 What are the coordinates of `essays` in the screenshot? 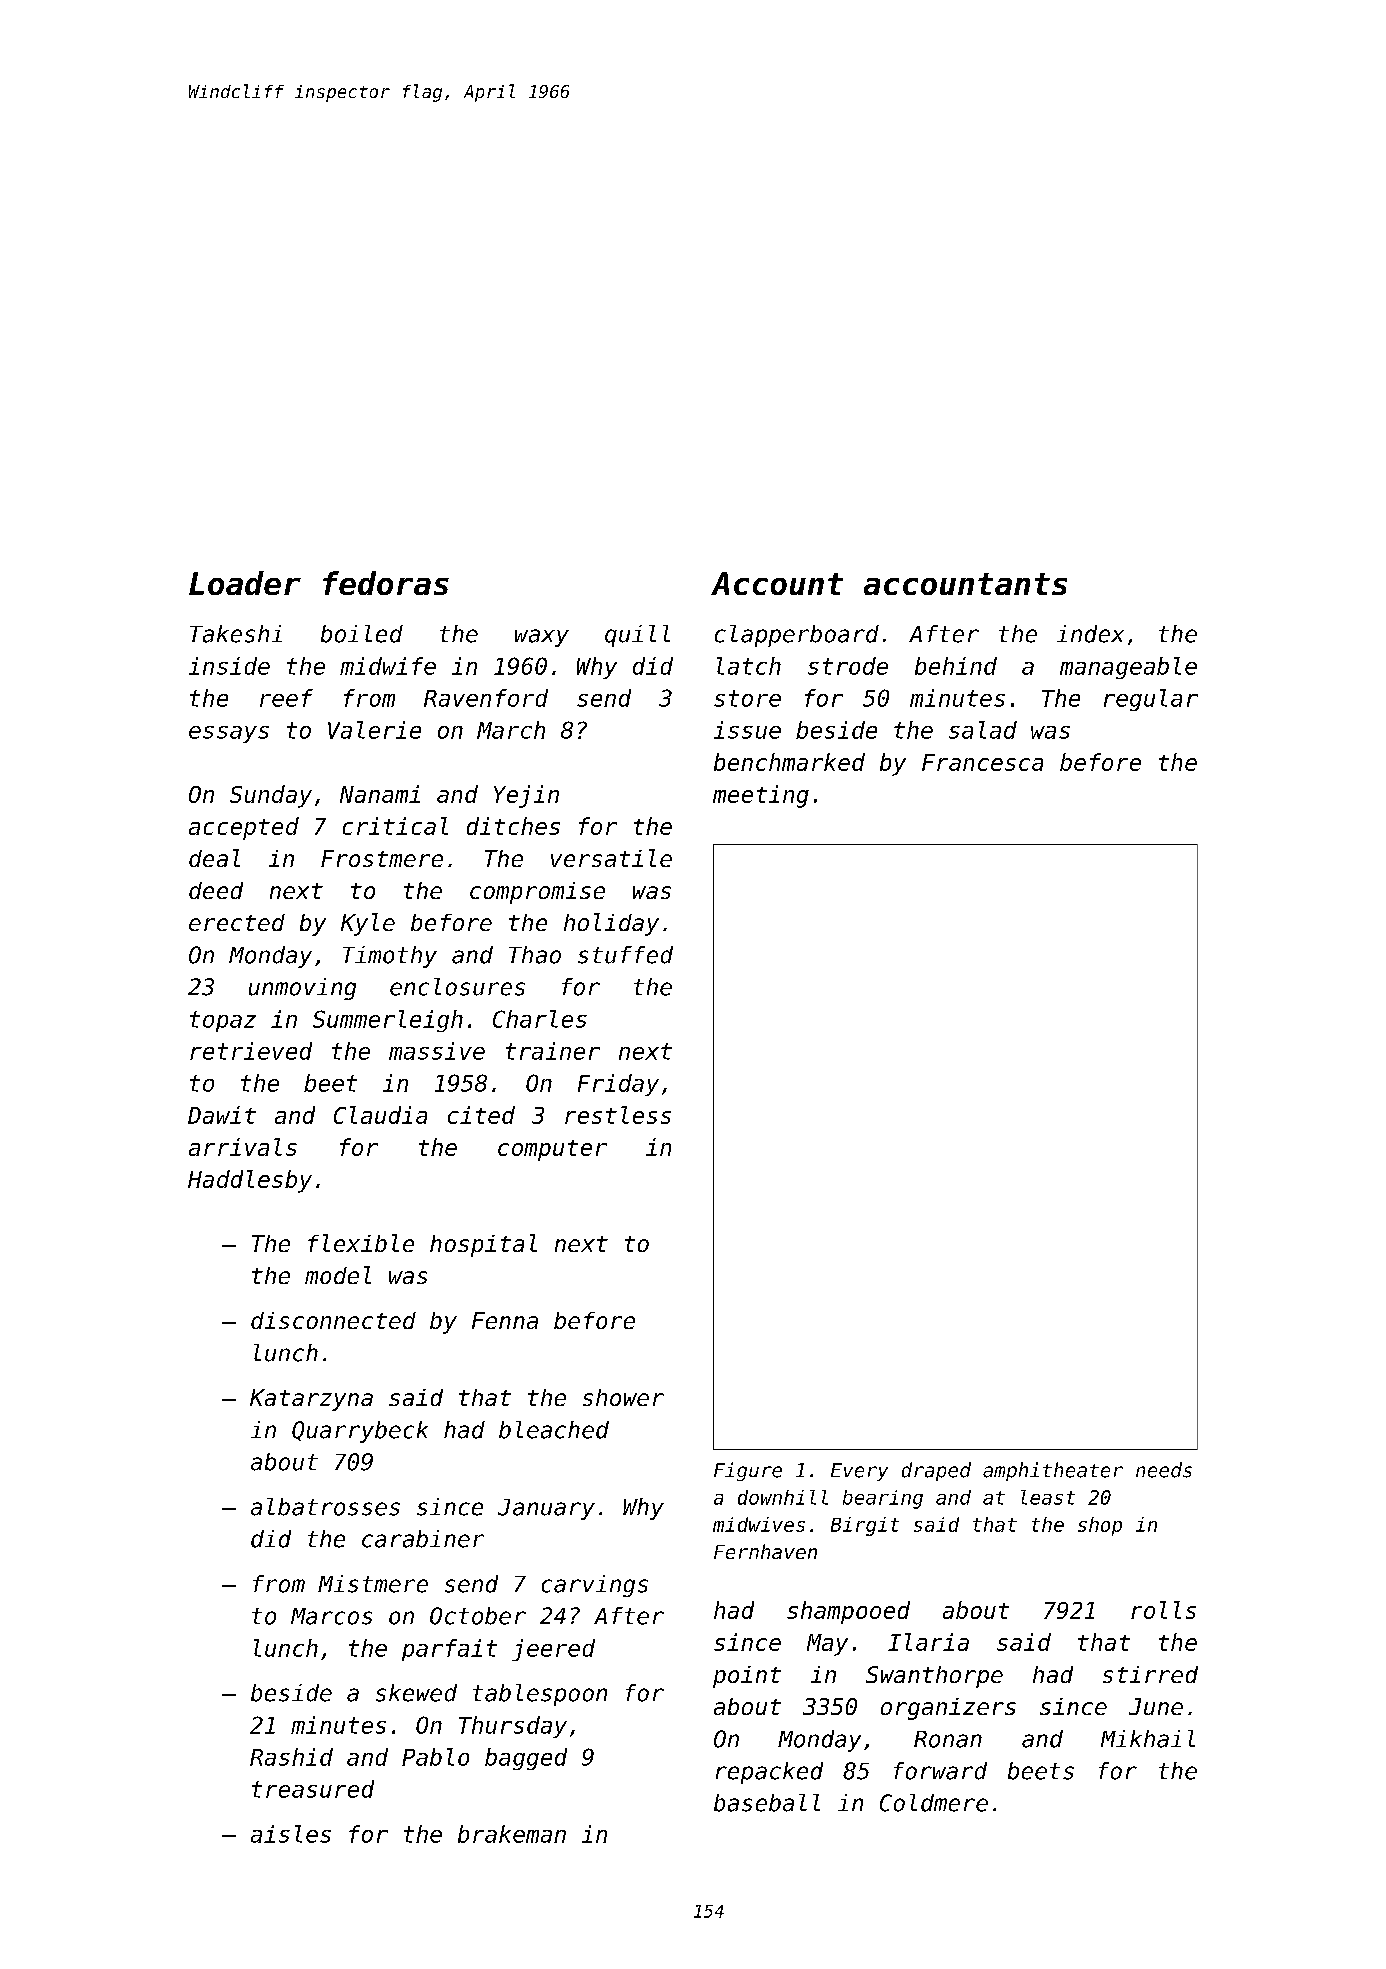 It's located at (229, 734).
